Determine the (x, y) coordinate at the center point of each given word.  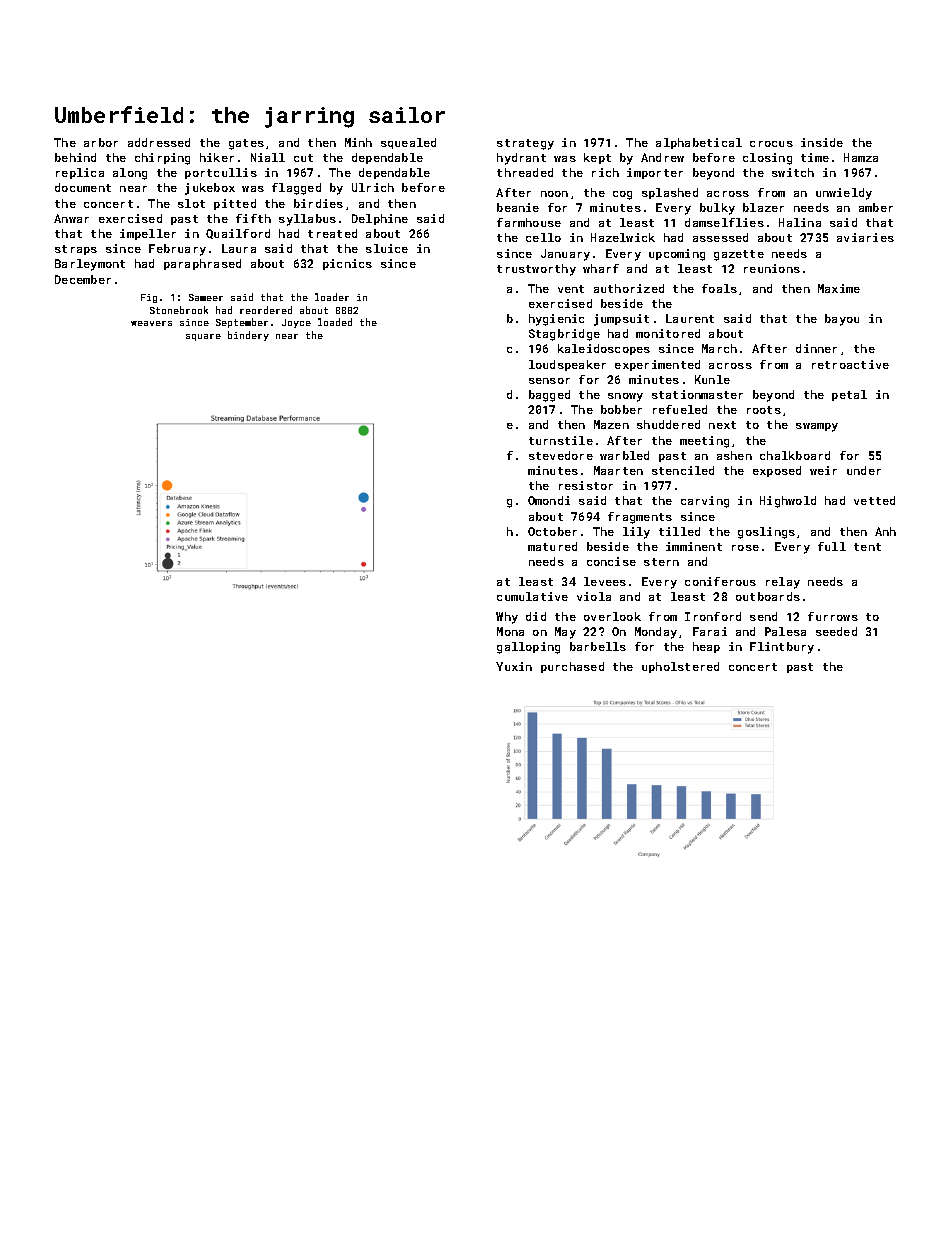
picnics (347, 264)
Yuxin (514, 666)
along (130, 174)
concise (611, 561)
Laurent (690, 318)
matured (552, 546)
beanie (518, 207)
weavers (151, 323)
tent (867, 547)
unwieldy (844, 194)
